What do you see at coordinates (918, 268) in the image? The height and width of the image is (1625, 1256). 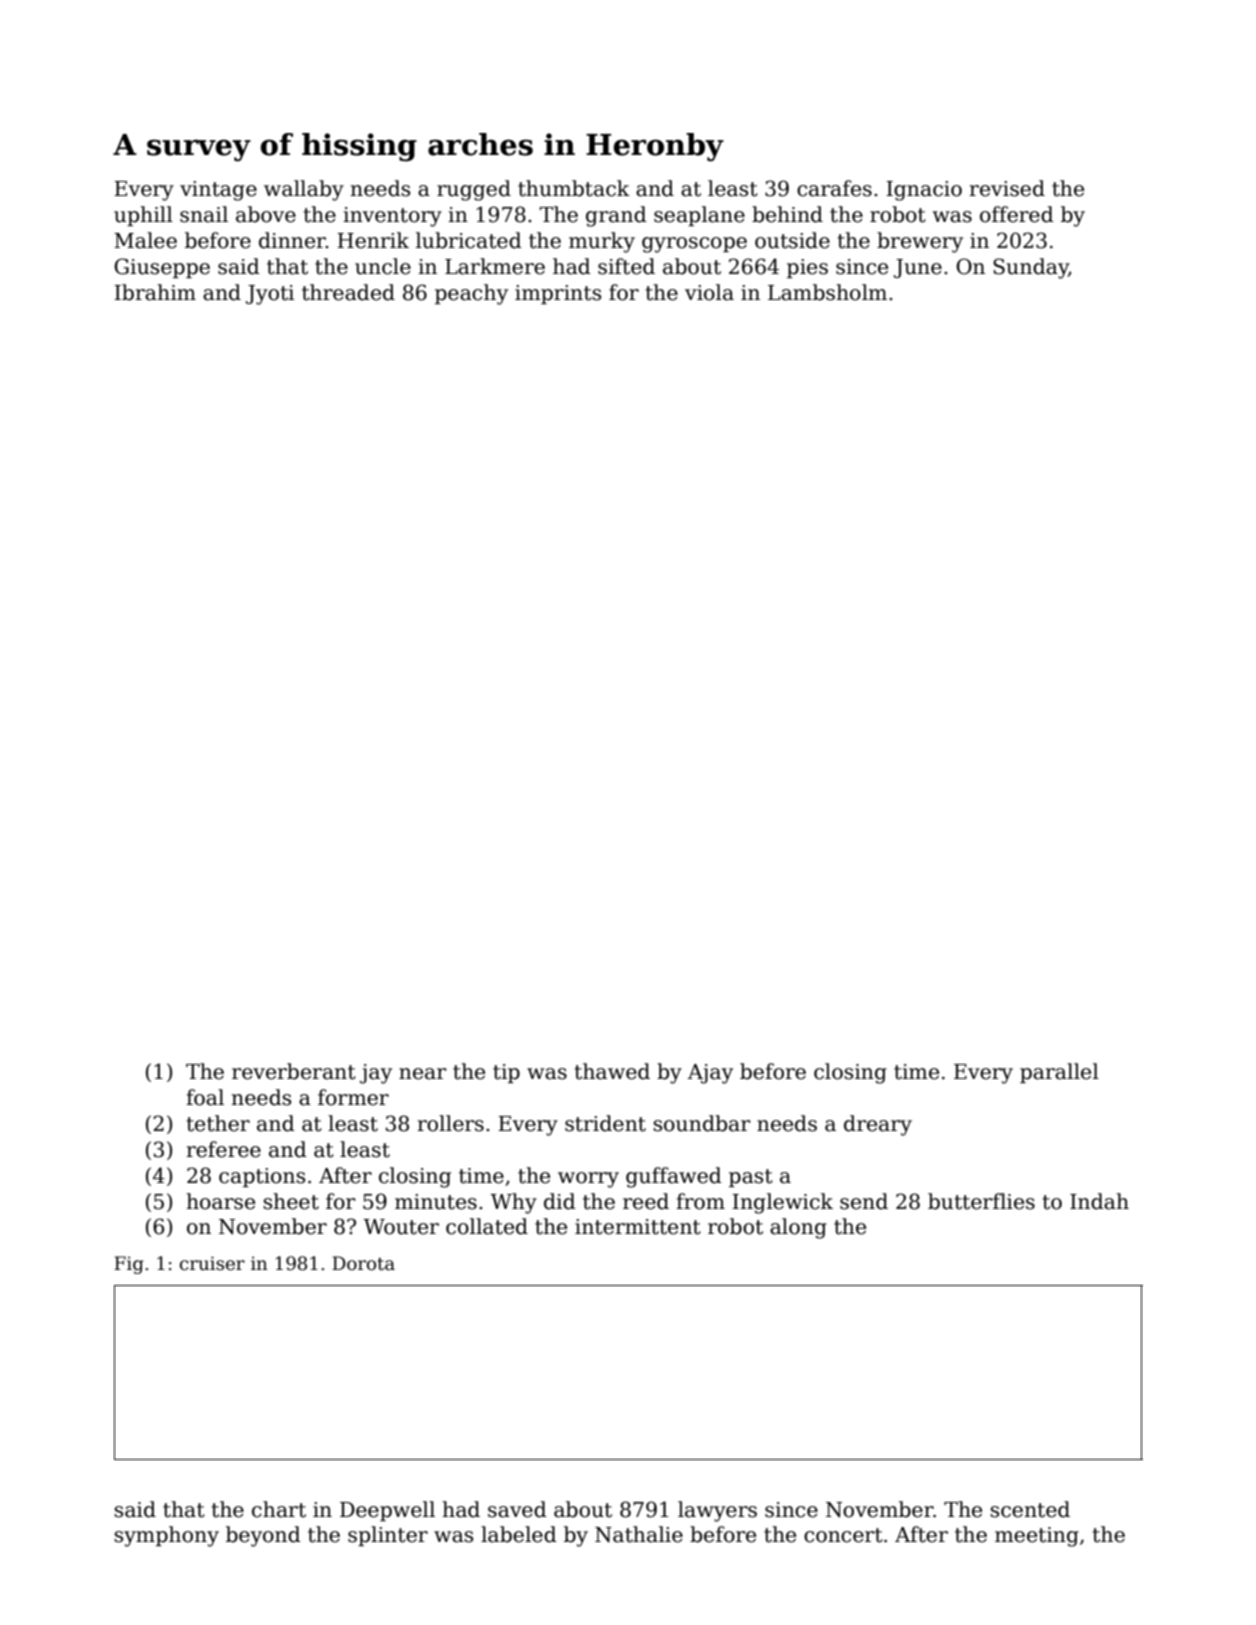 I see `June` at bounding box center [918, 268].
